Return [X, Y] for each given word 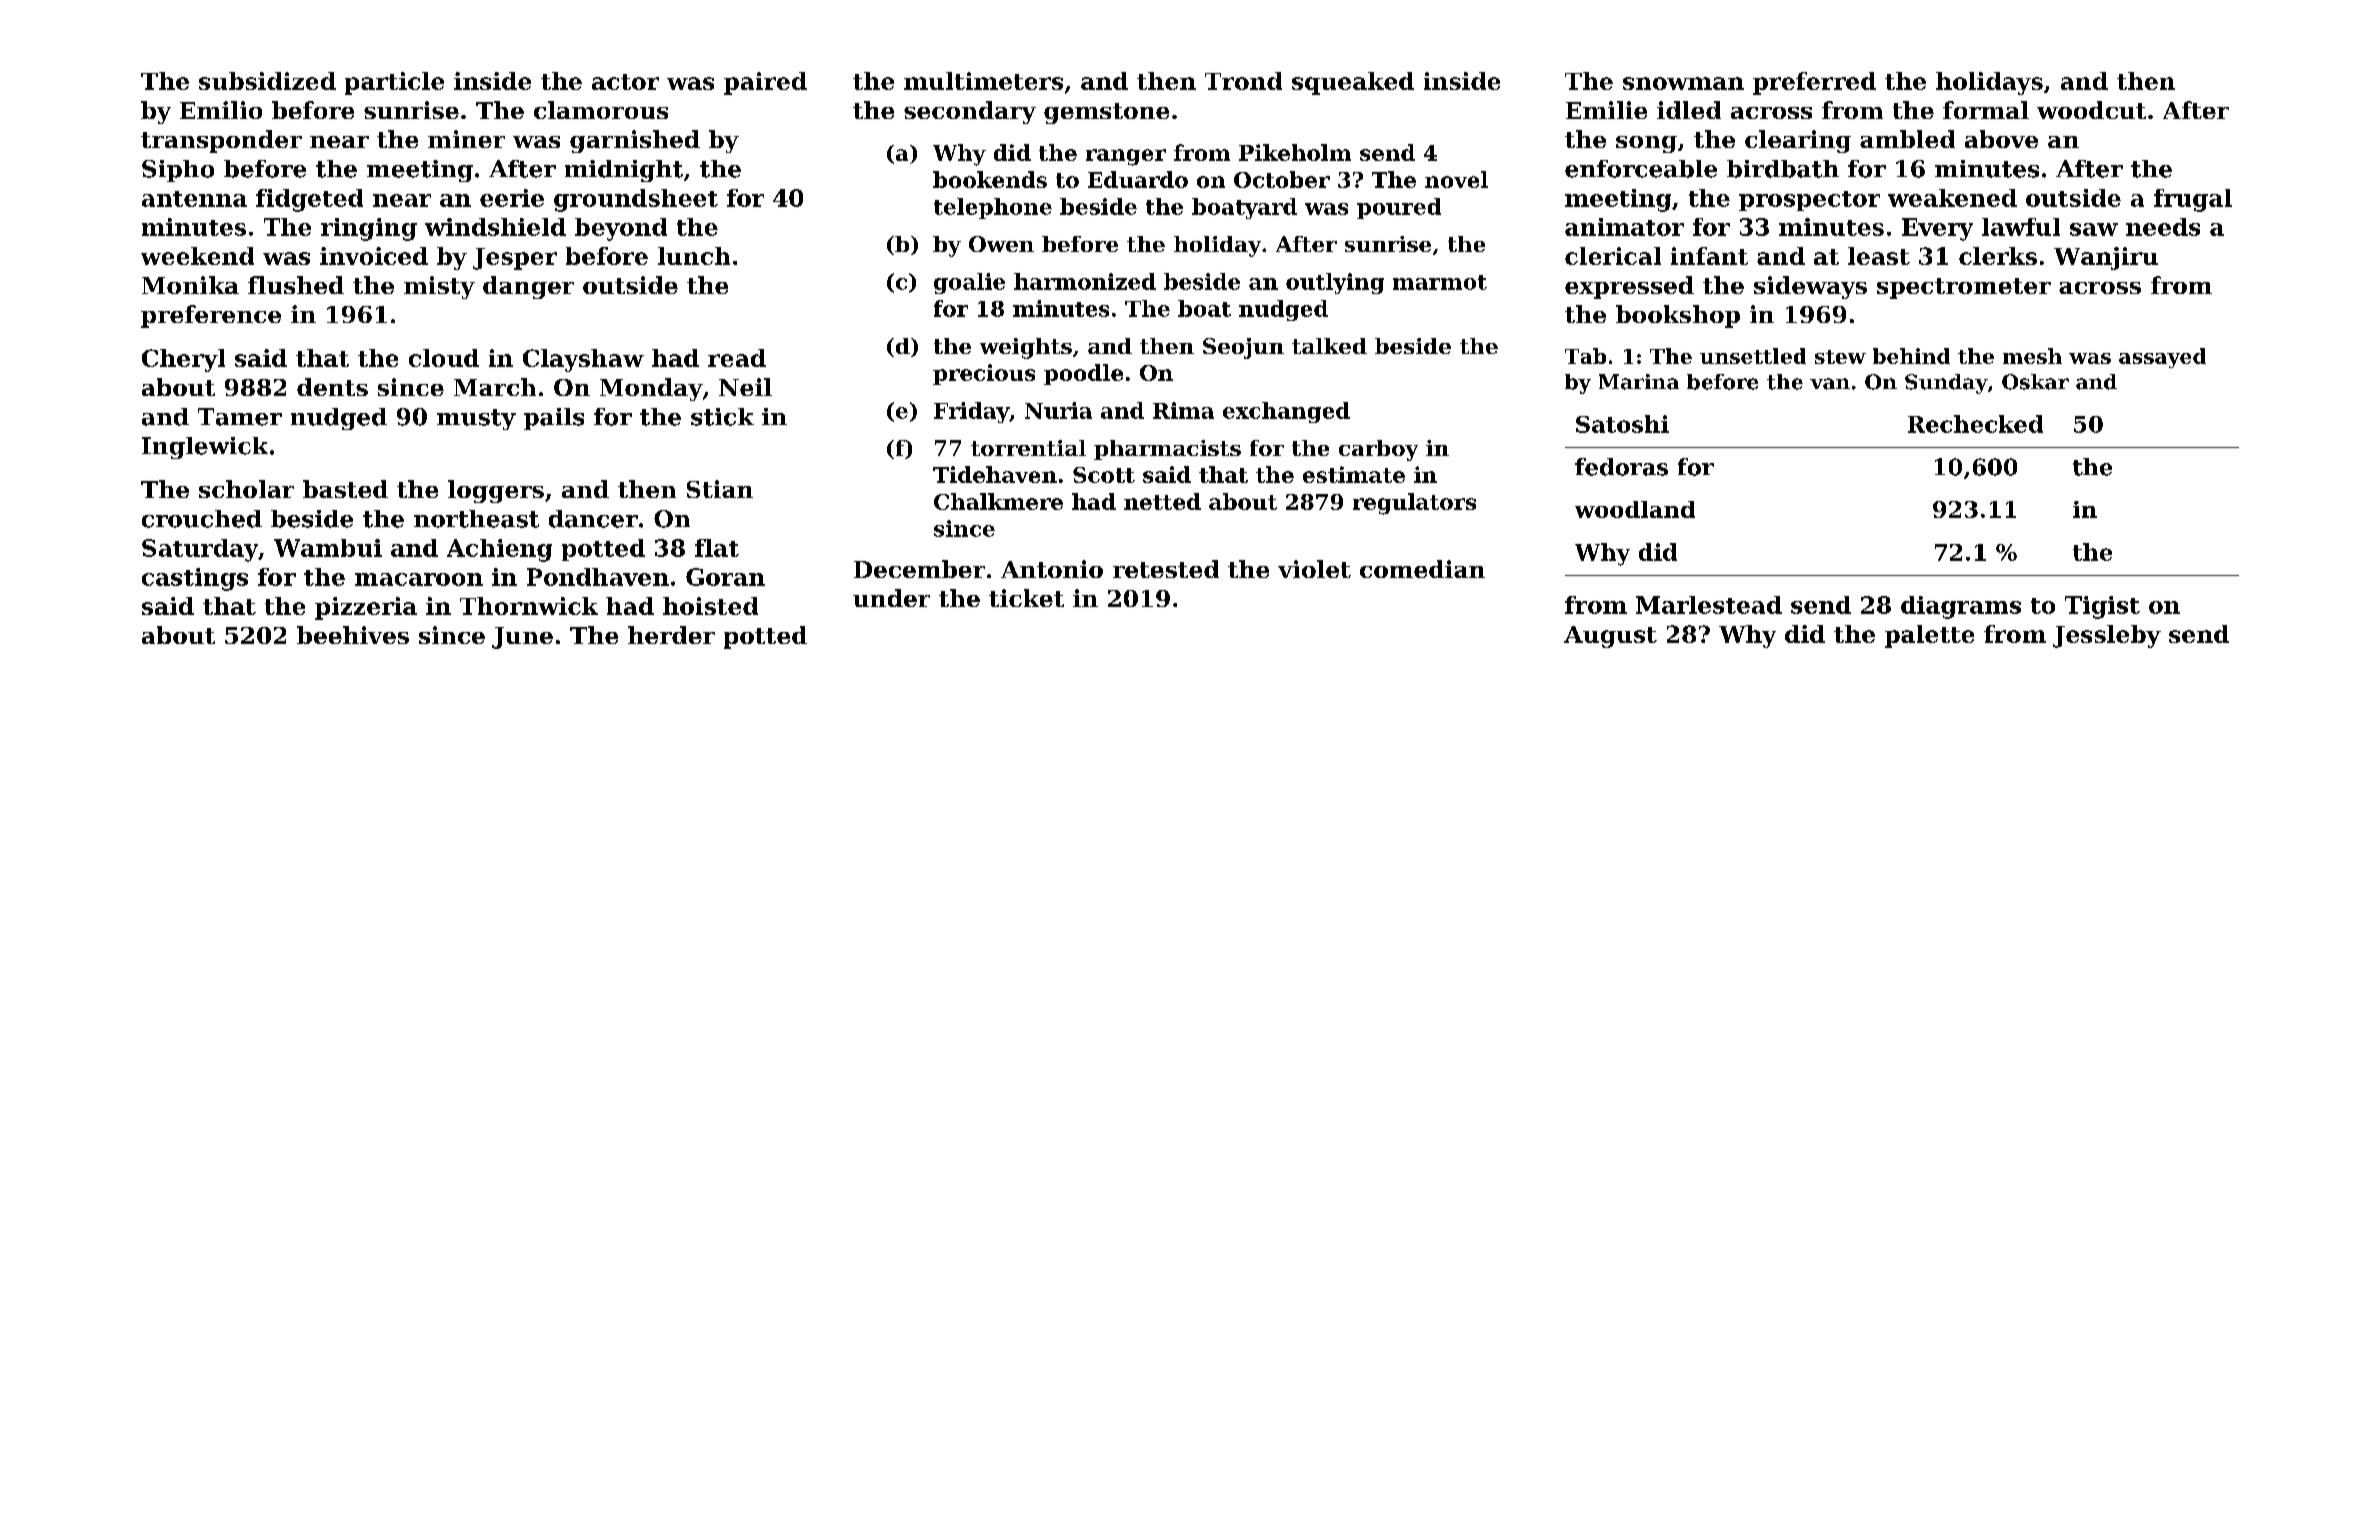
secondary [970, 112]
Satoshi [1622, 424]
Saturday [200, 550]
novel [1456, 179]
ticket [1026, 598]
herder [671, 635]
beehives [353, 635]
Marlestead [1709, 605]
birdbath [1783, 169]
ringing [369, 229]
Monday [651, 389]
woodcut [2091, 110]
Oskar [2035, 382]
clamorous [601, 110]
